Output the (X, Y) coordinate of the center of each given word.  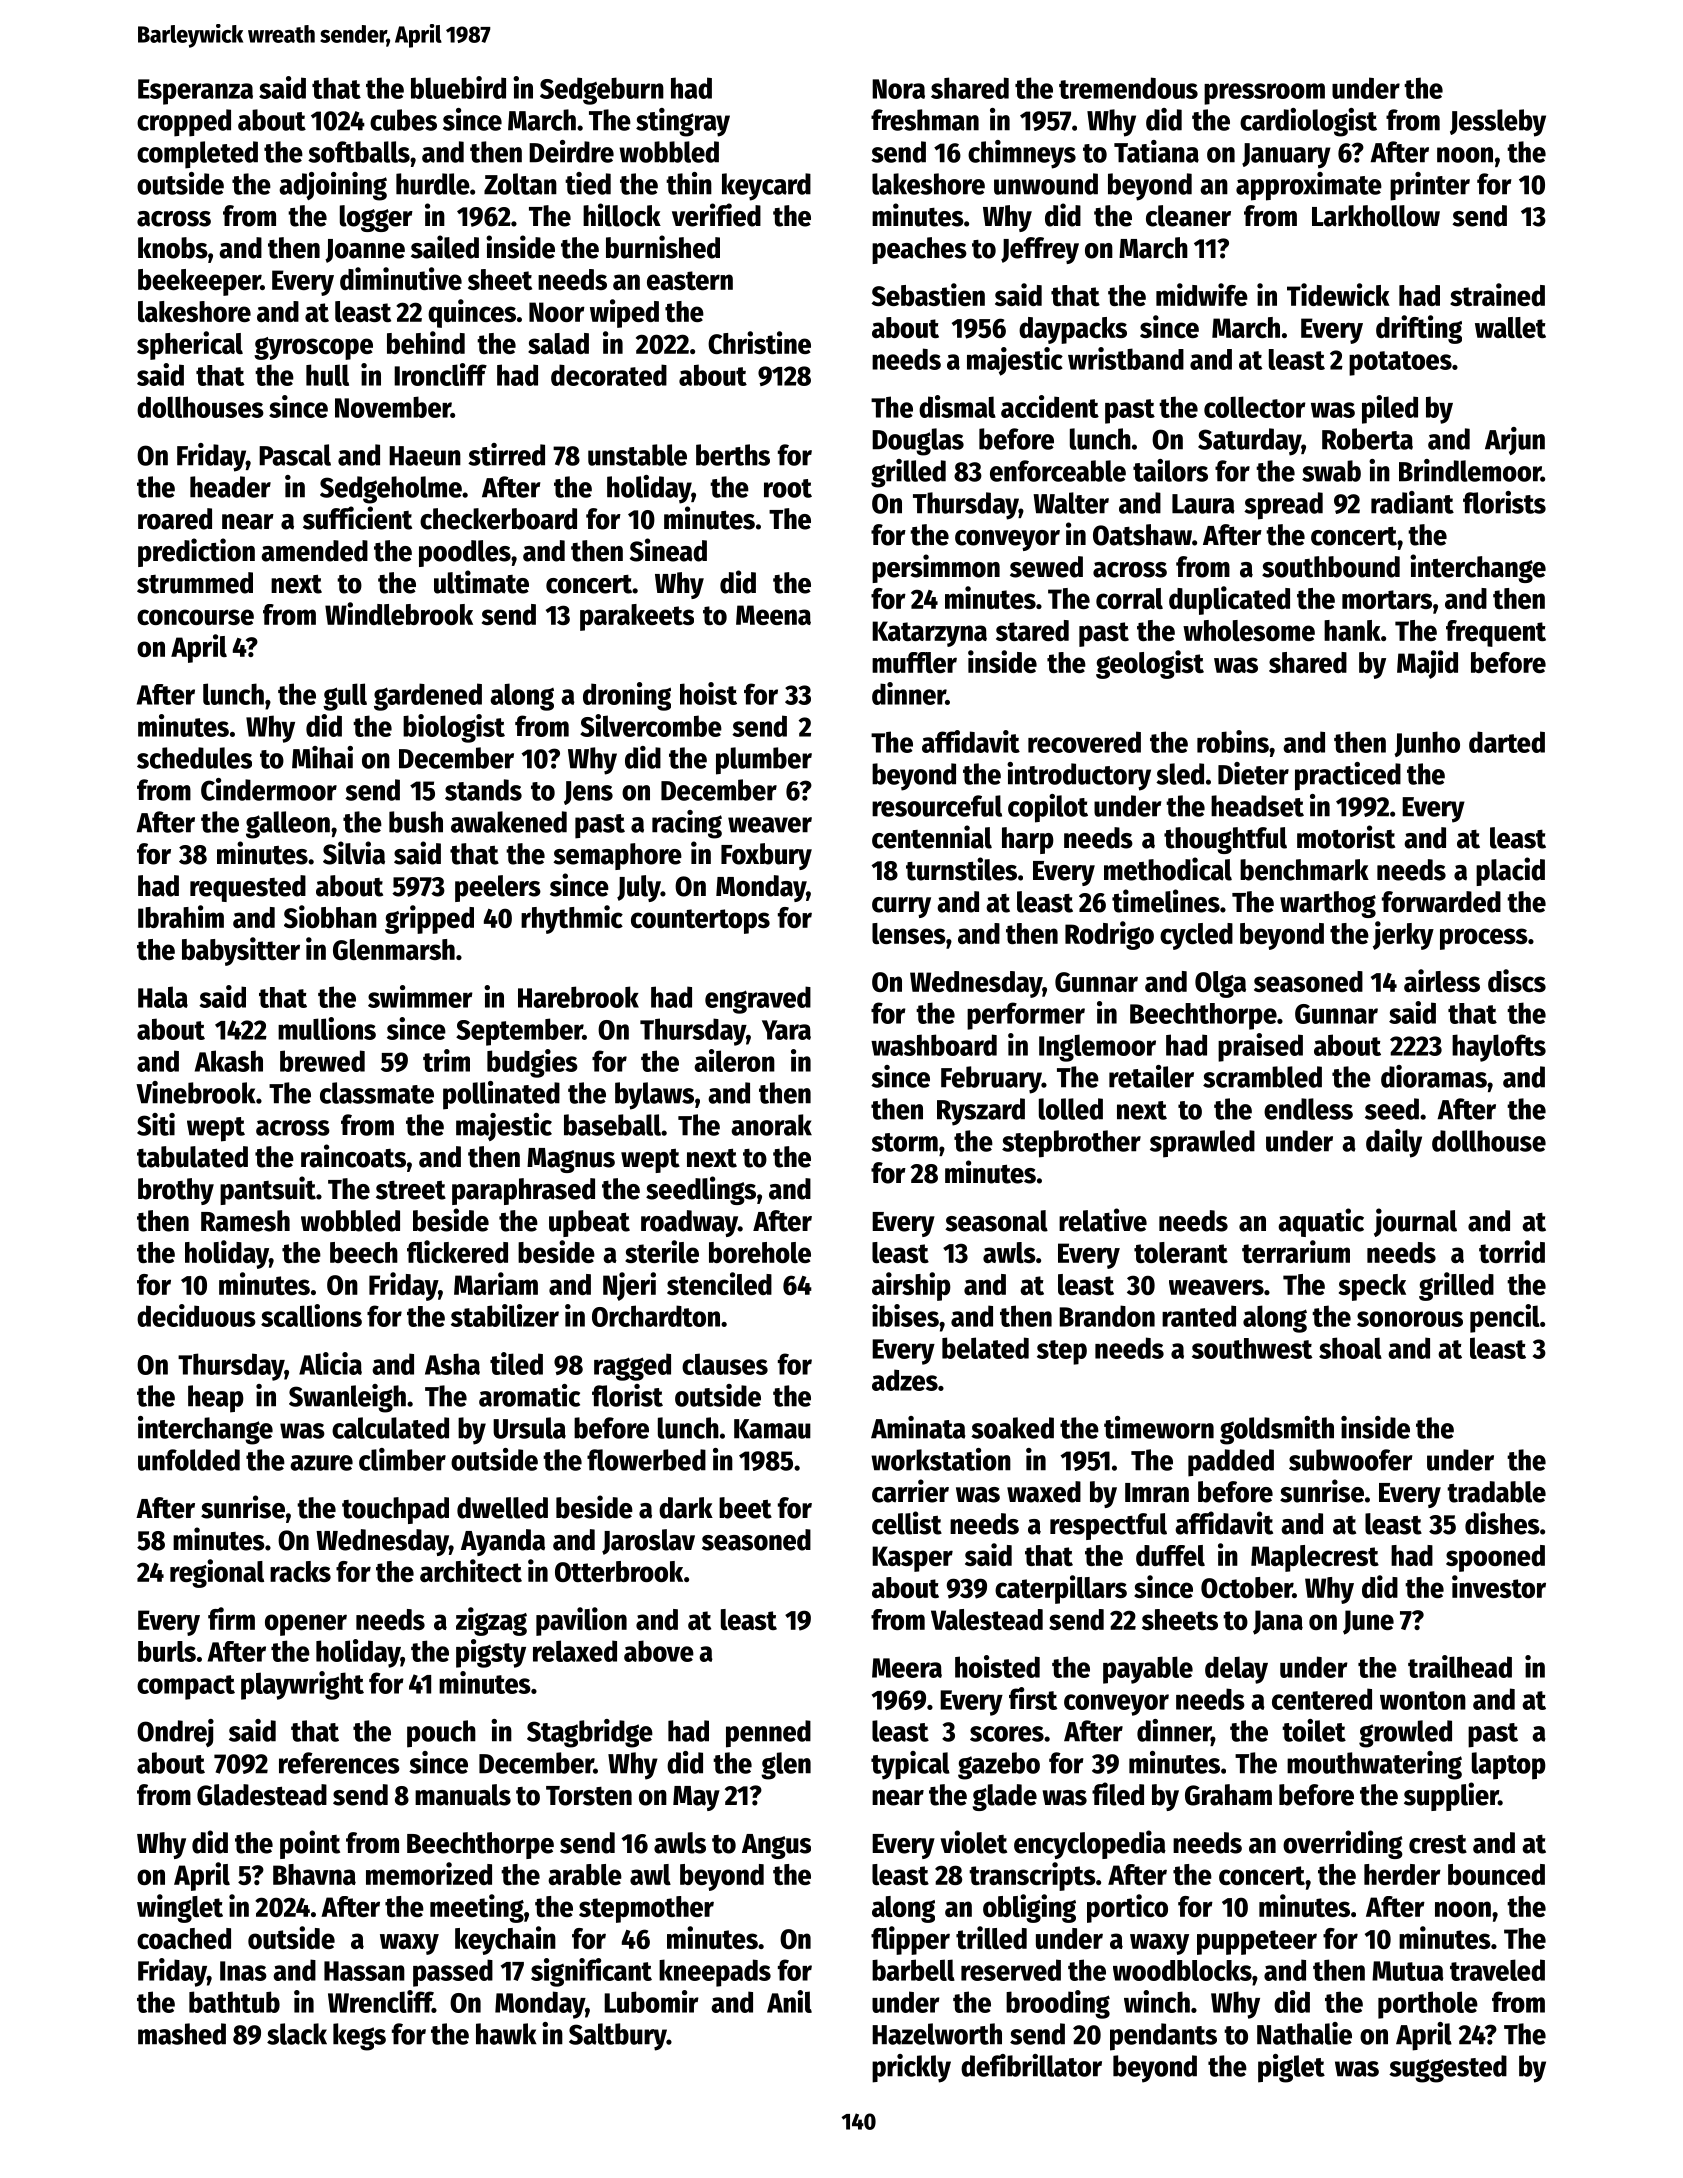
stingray (683, 122)
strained (1497, 294)
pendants (1163, 2037)
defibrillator (1031, 2065)
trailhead (1460, 1666)
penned (768, 1734)
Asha (452, 1364)
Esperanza (195, 92)
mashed (182, 2034)
